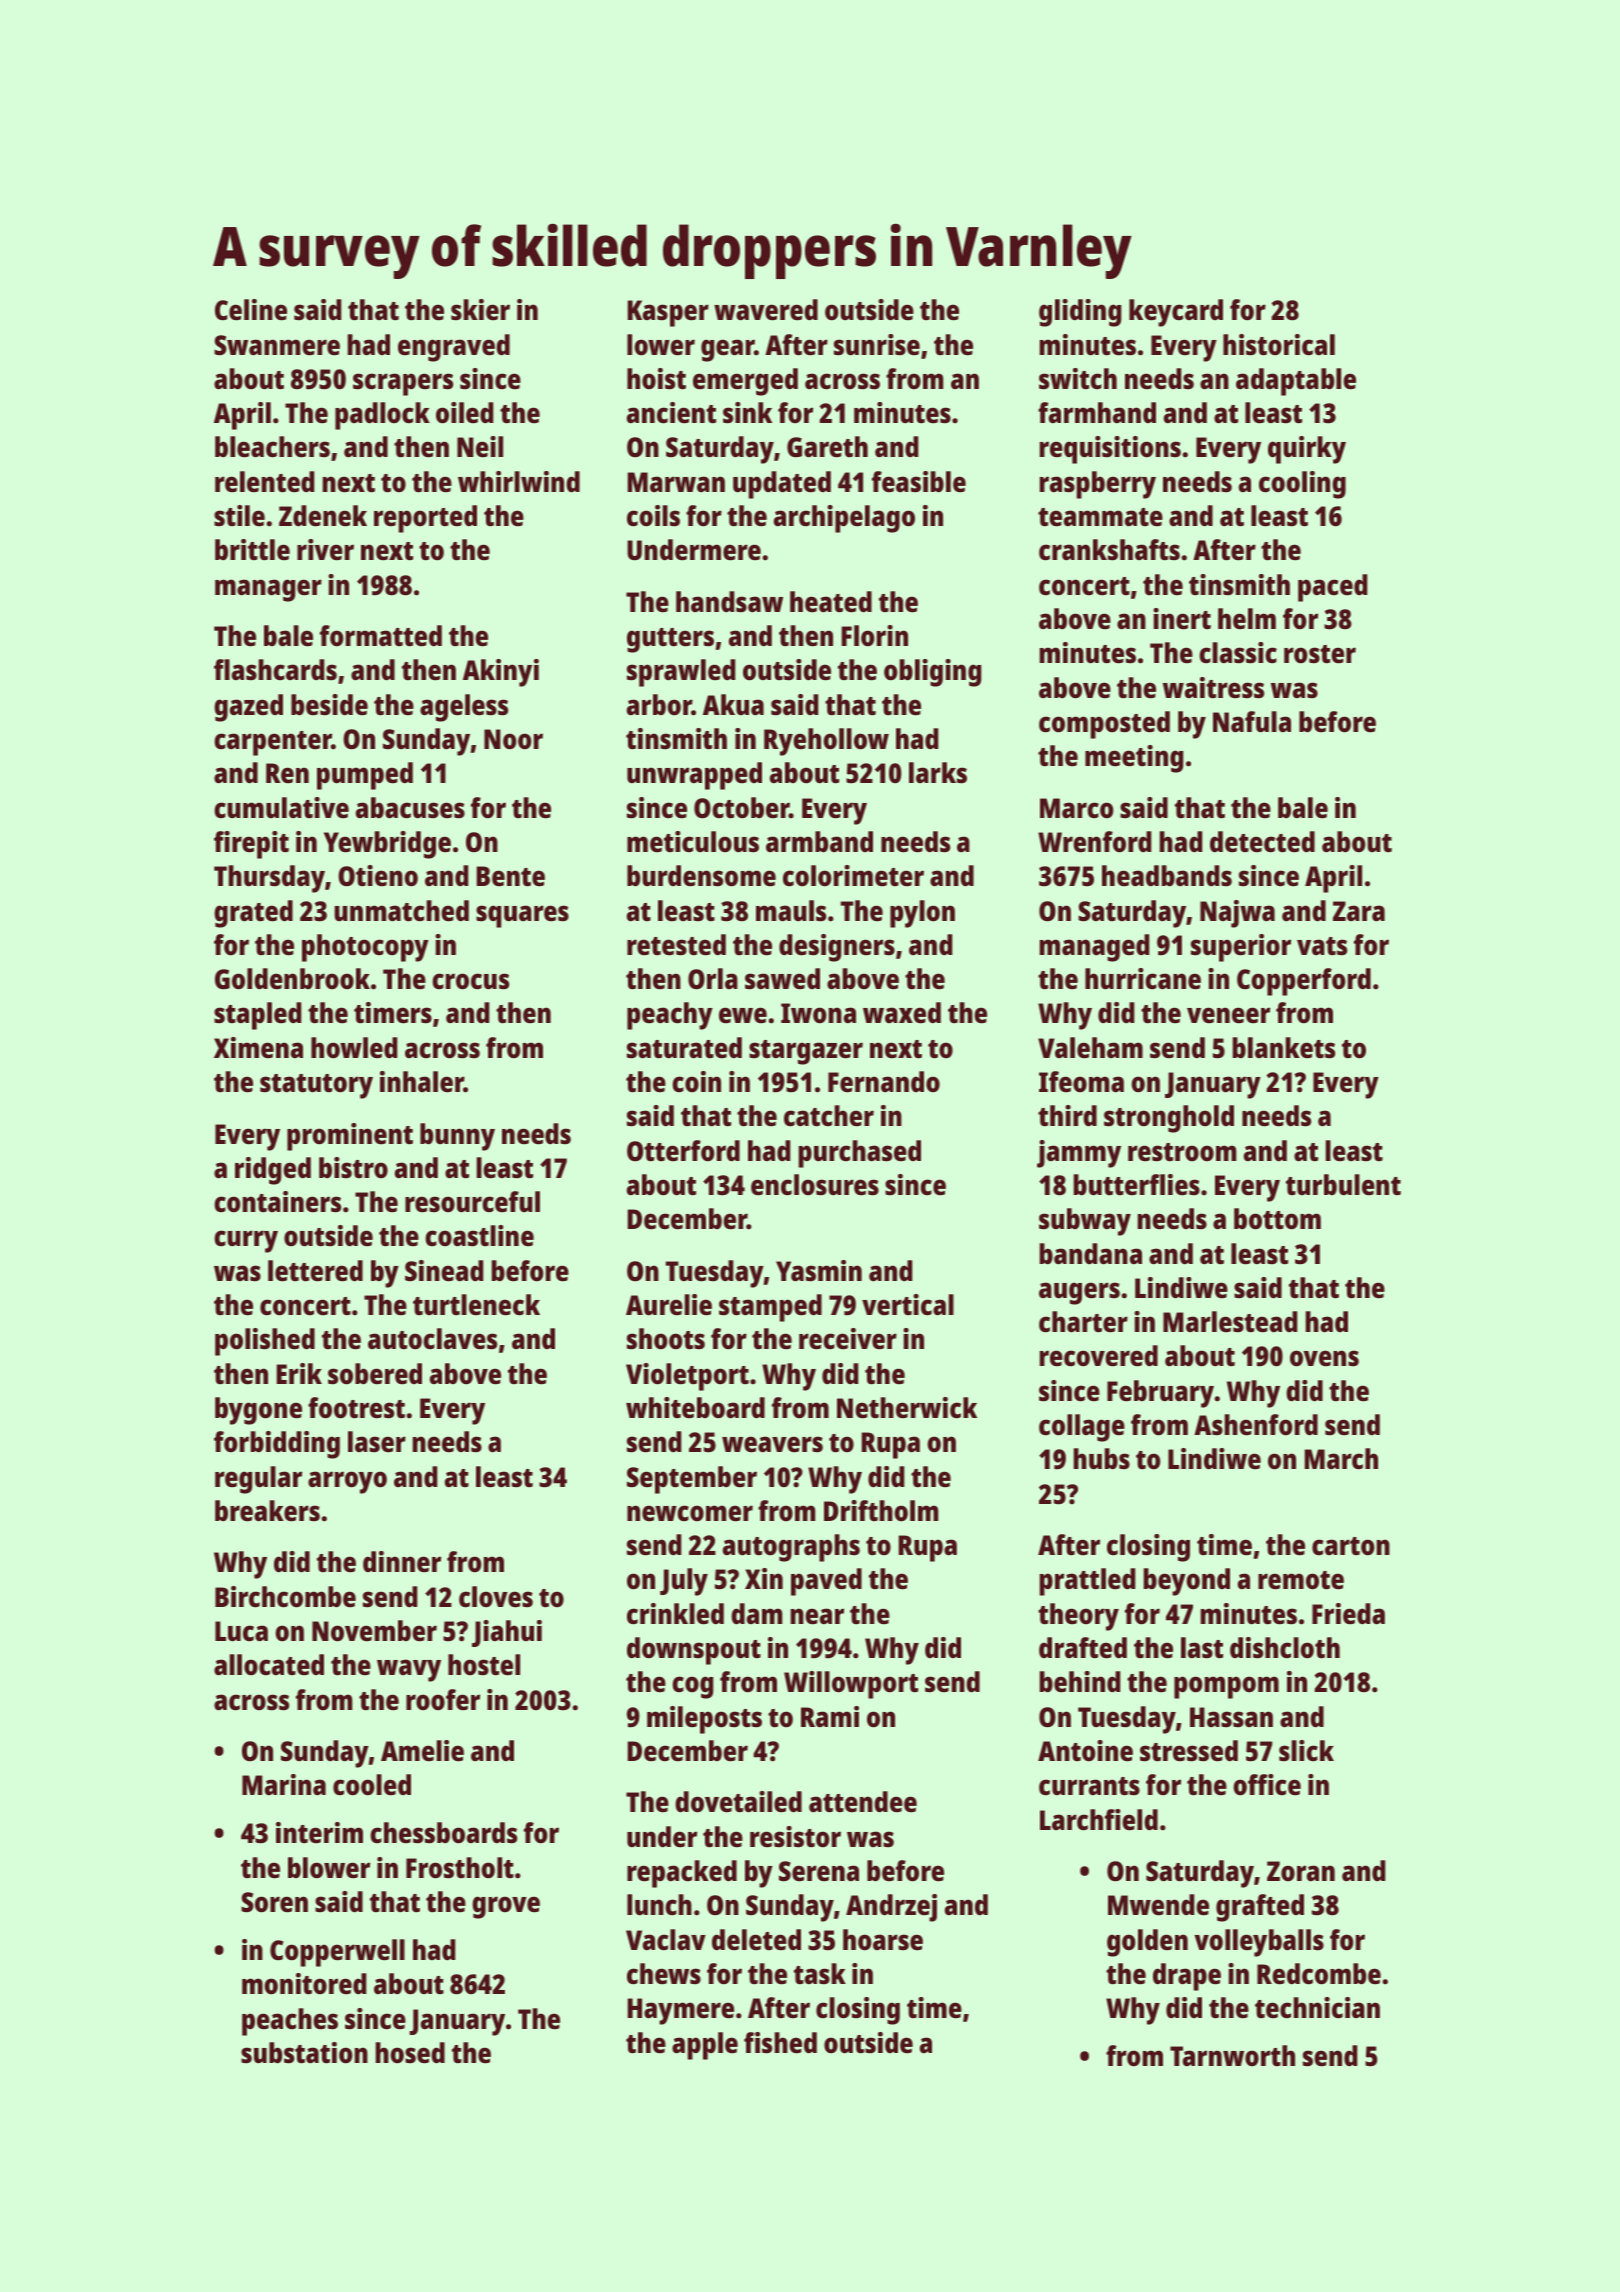 The width and height of the page is (1620, 2292). I want to click on hoarse, so click(883, 1940).
